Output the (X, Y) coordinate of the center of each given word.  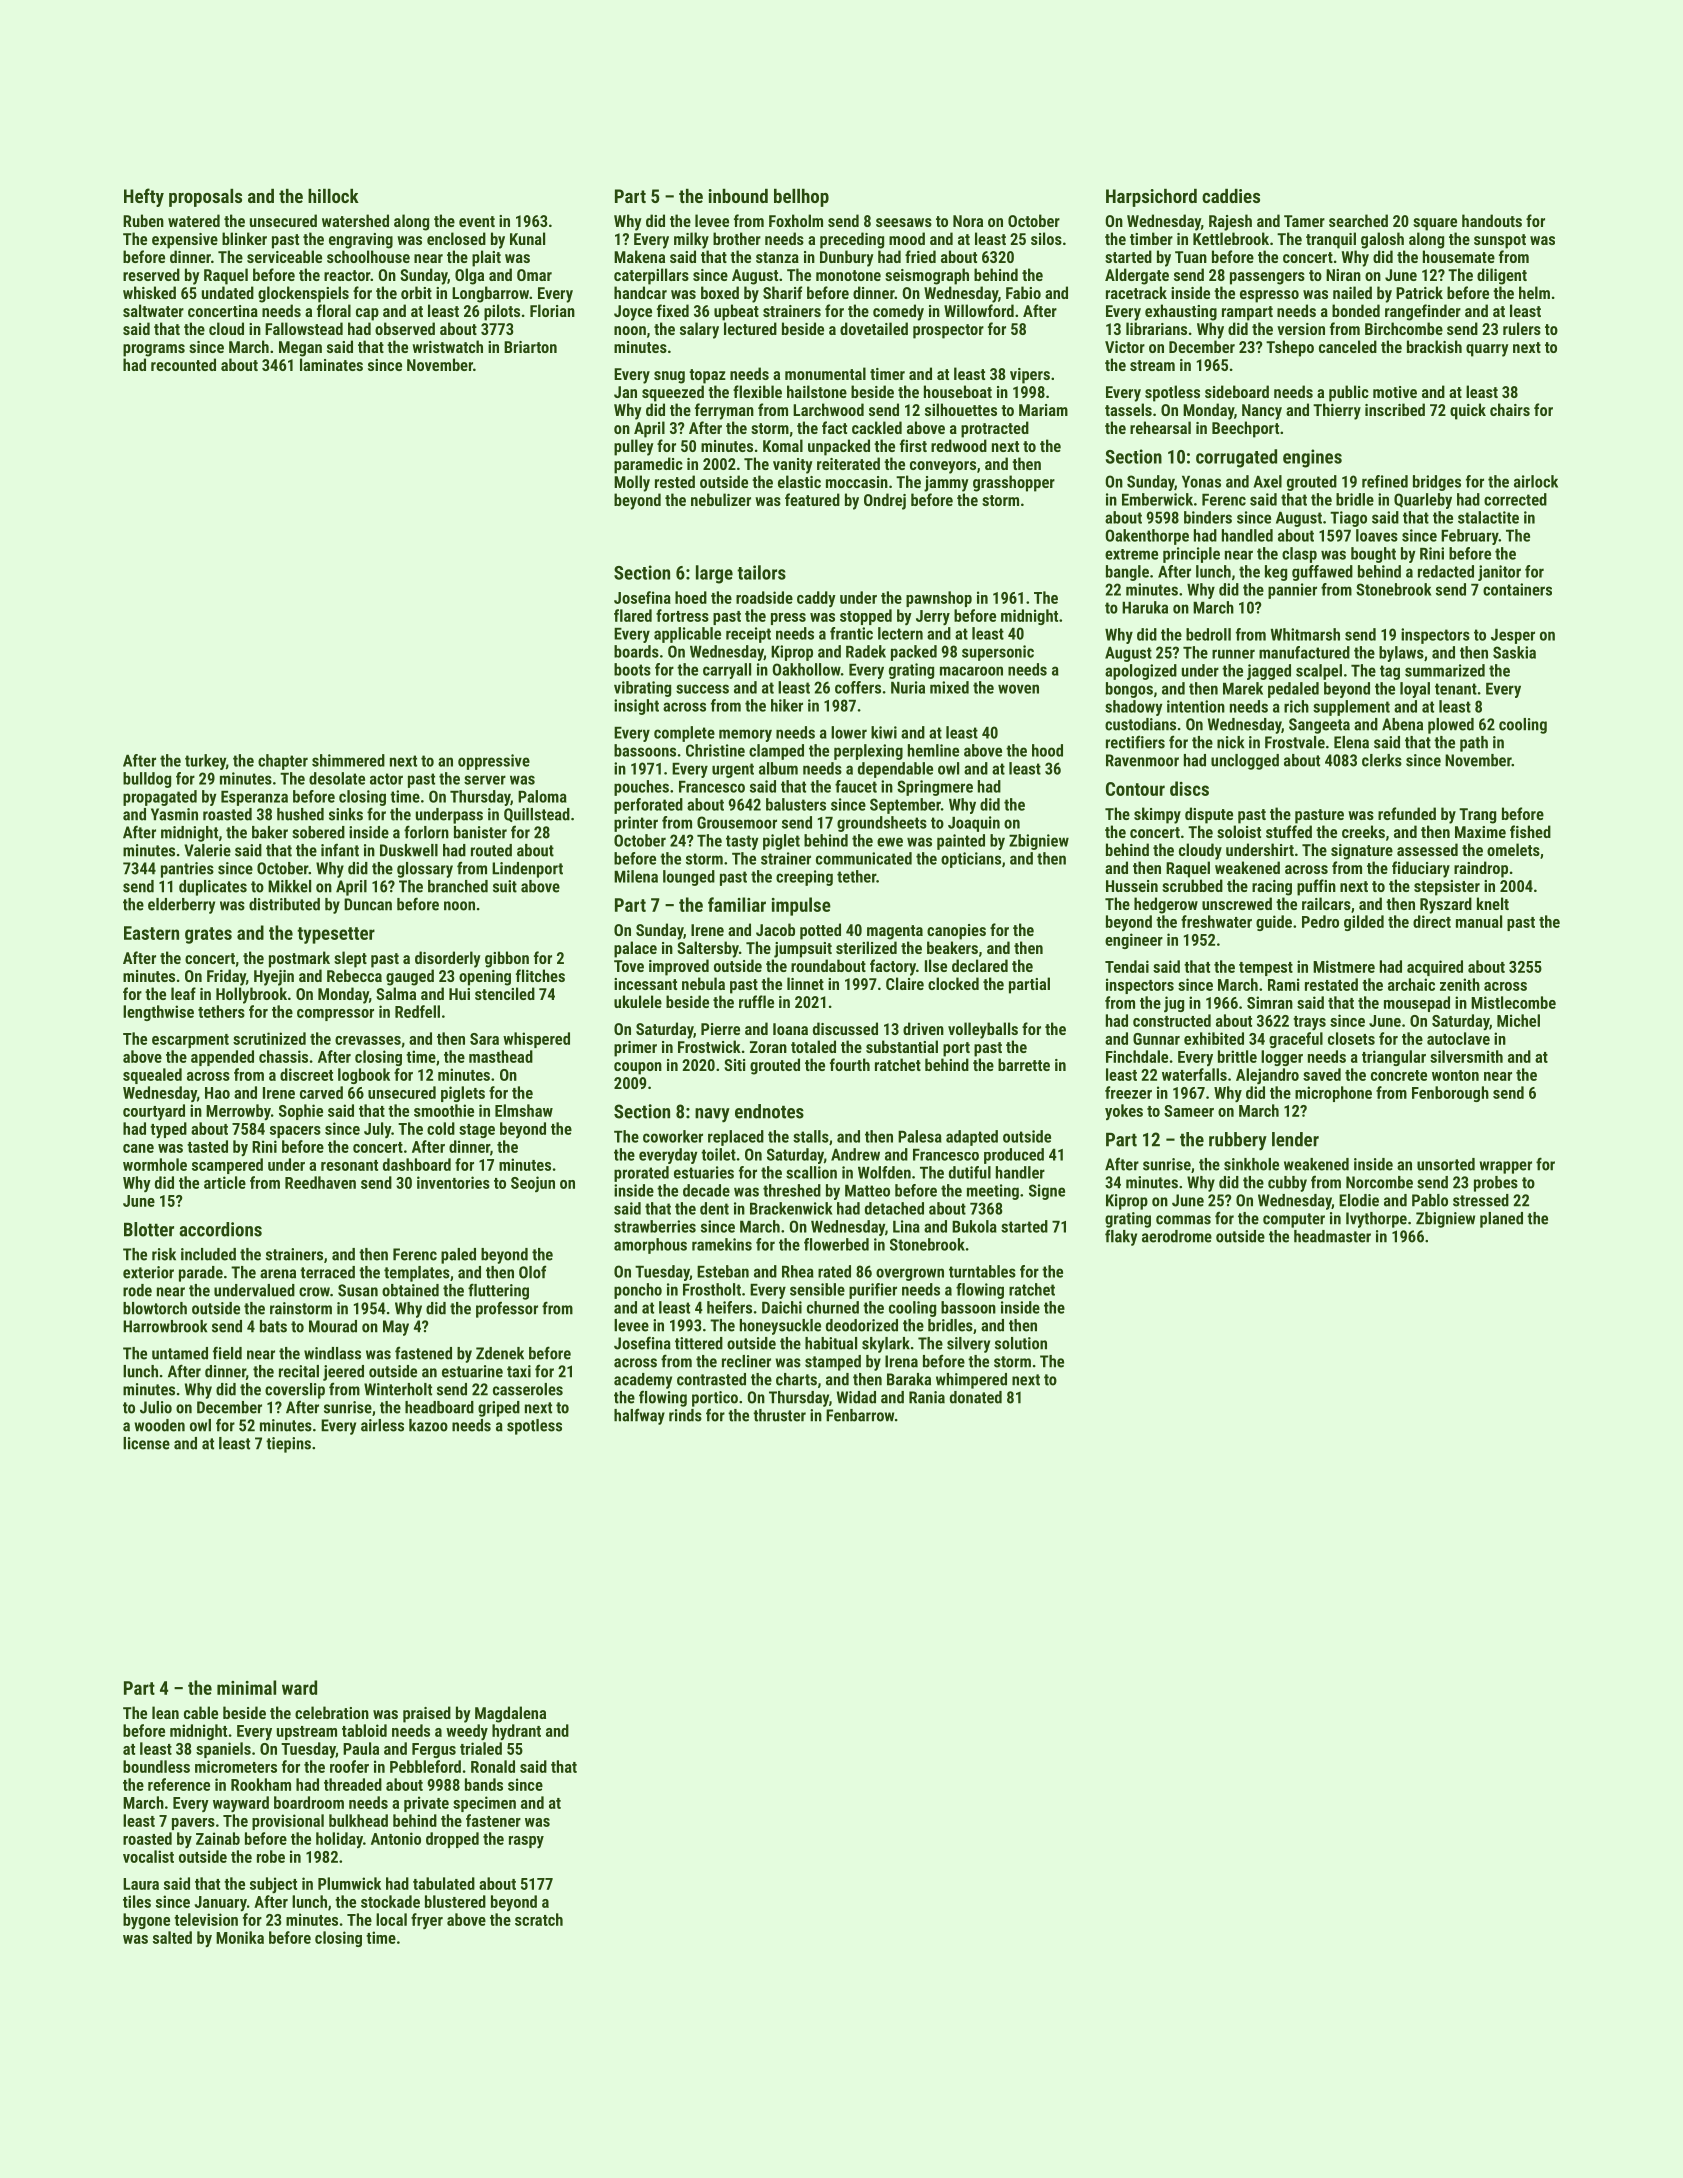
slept (350, 959)
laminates (331, 364)
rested (675, 481)
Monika (240, 1937)
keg (1276, 573)
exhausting (1181, 312)
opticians (971, 860)
